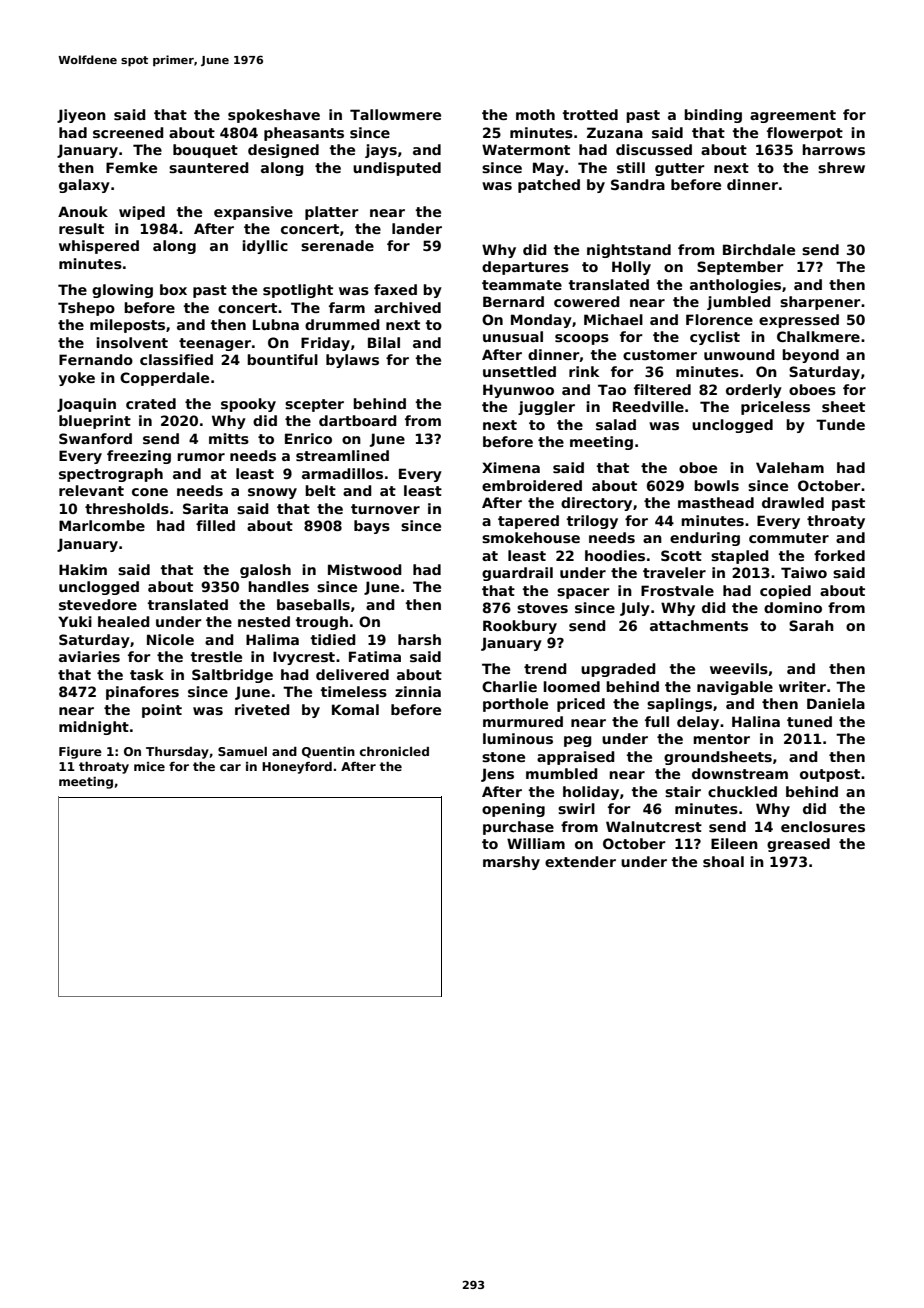 The height and width of the screenshot is (1308, 924). What do you see at coordinates (94, 728) in the screenshot?
I see `midnight` at bounding box center [94, 728].
